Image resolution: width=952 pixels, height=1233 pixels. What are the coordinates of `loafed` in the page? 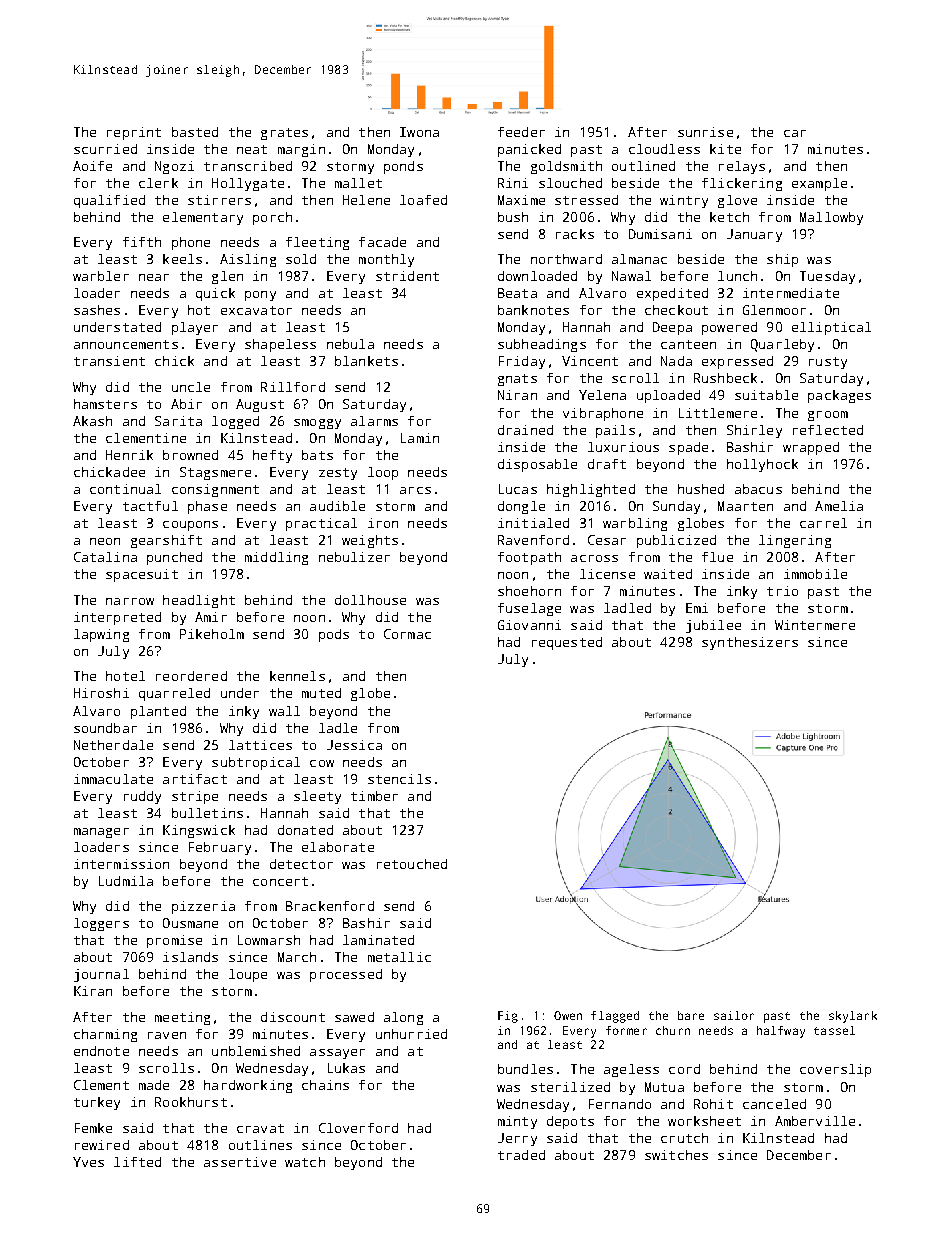 It's located at (423, 200).
